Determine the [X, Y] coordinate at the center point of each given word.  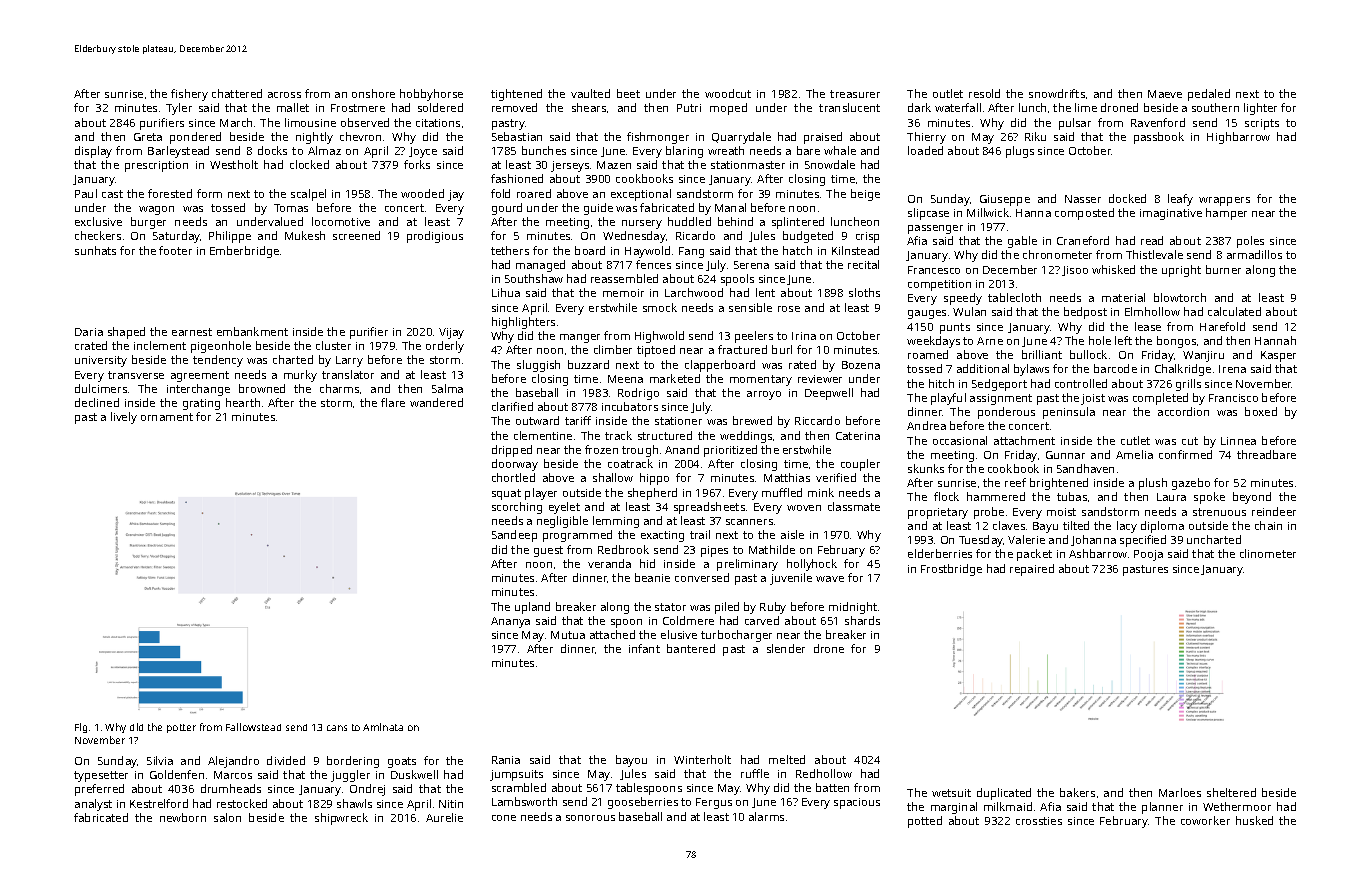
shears [589, 107]
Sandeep [514, 536]
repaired [1032, 570]
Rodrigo [638, 394]
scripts [1262, 124]
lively [124, 418]
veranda [609, 563]
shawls [354, 803]
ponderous [1006, 413]
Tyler [179, 109]
